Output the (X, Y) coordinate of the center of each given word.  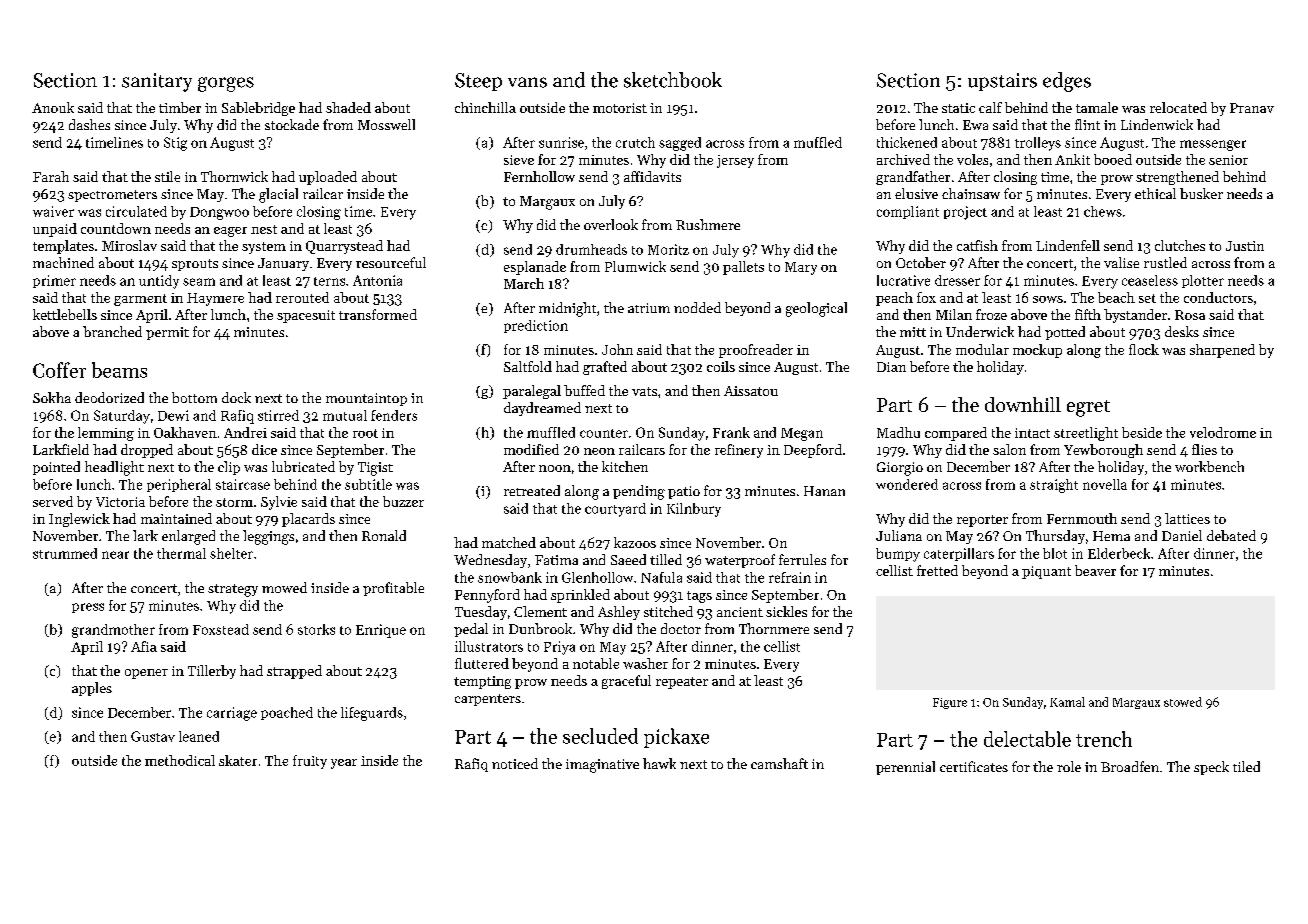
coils (721, 366)
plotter (1203, 281)
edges (1067, 82)
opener (146, 674)
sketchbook (673, 80)
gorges (226, 84)
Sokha (52, 397)
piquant (1046, 572)
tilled (666, 559)
